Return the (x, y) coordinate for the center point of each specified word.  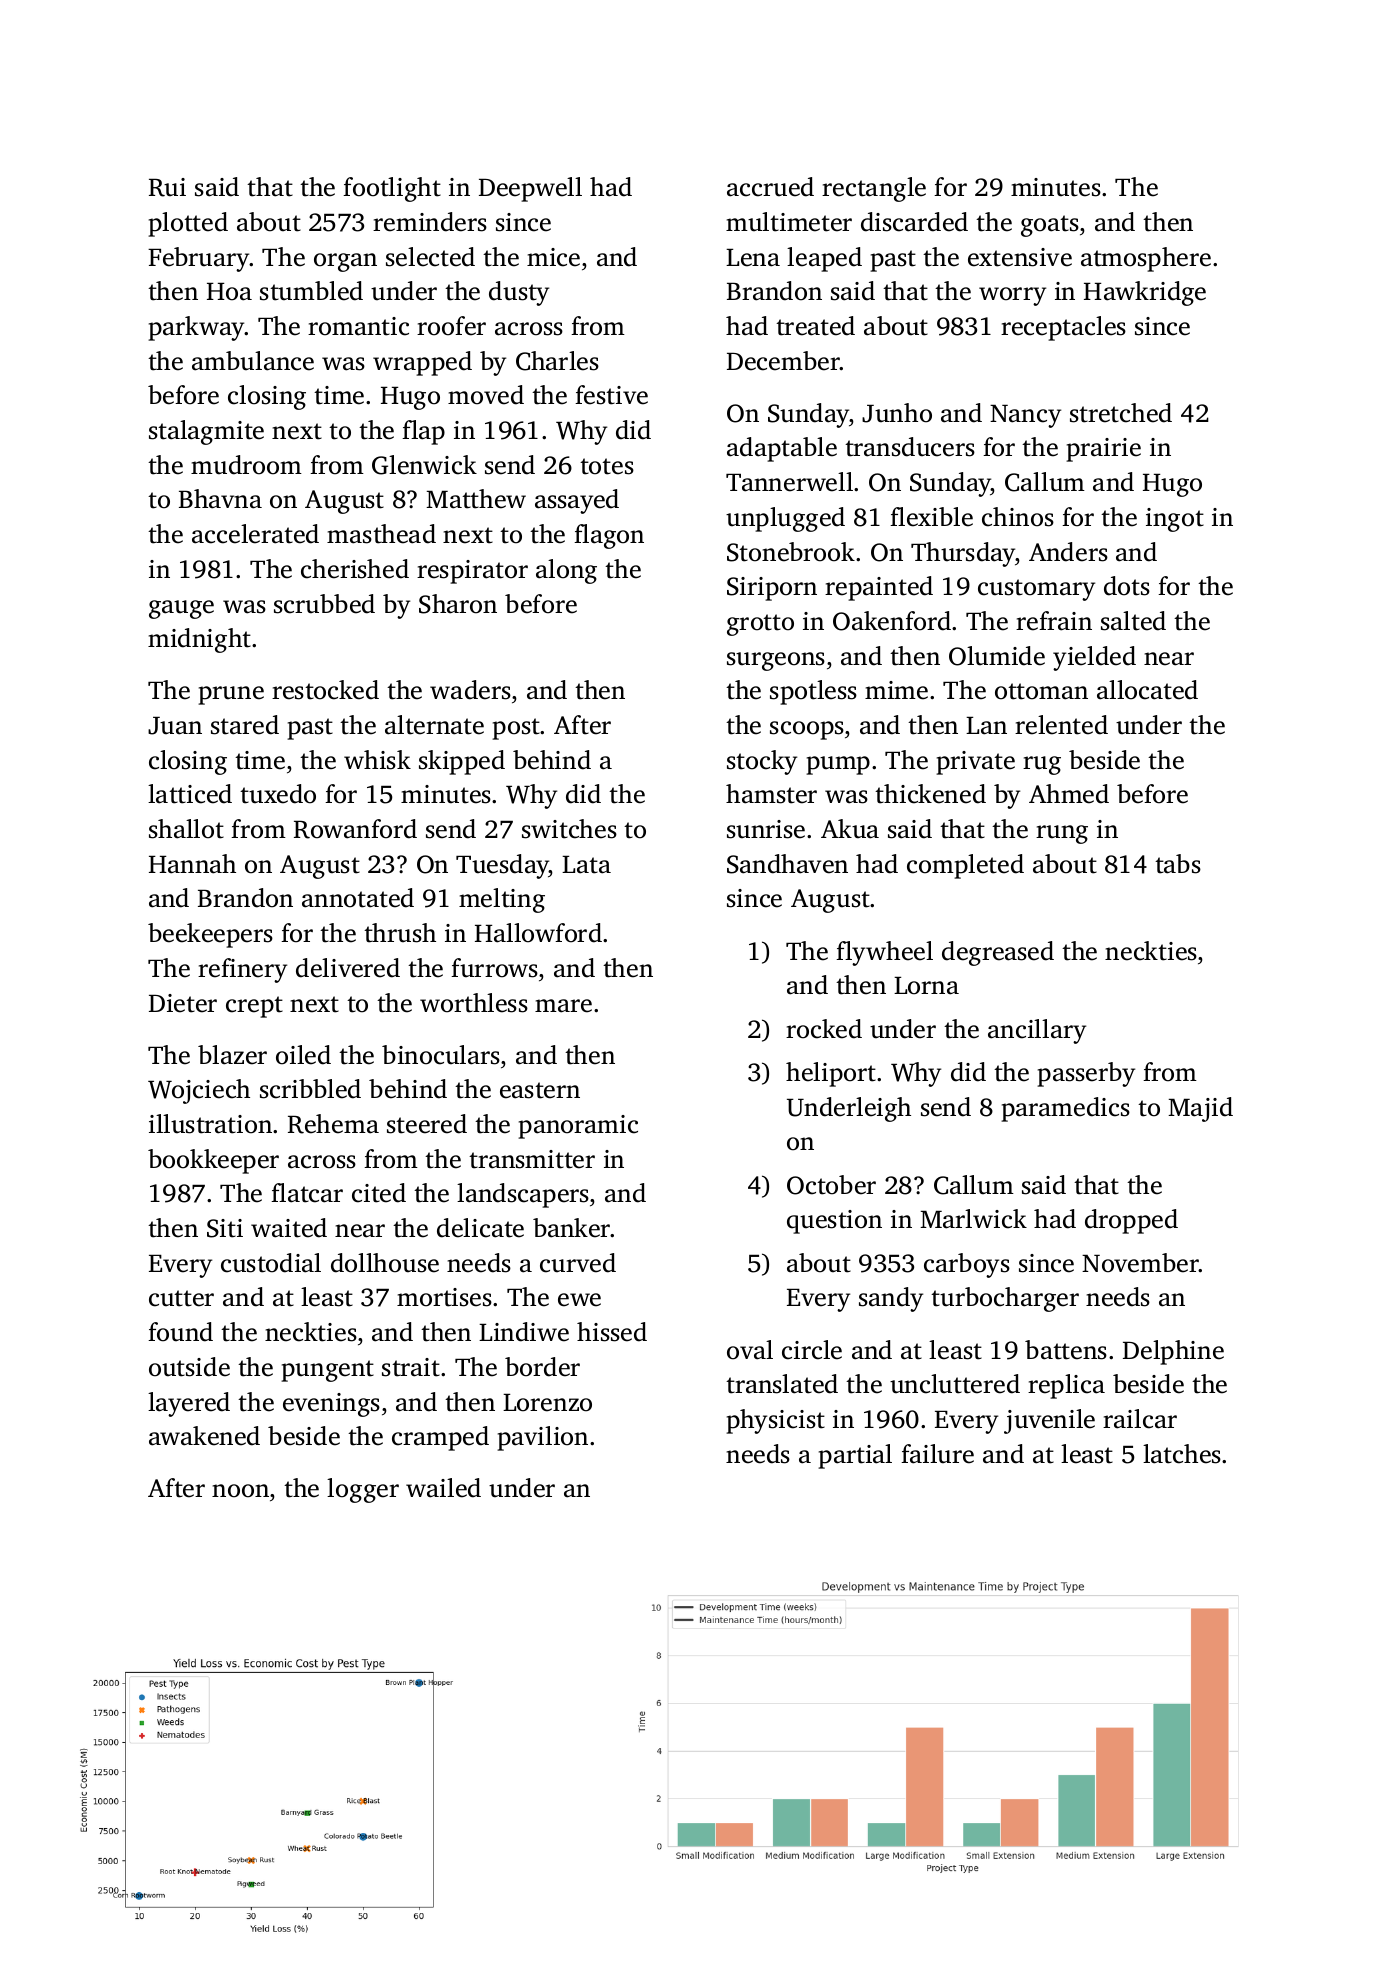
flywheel (884, 953)
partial (855, 1456)
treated (815, 326)
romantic (358, 326)
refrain (1054, 621)
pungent (327, 1371)
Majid (1200, 1109)
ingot (1175, 520)
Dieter (183, 1003)
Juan (175, 726)
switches (569, 829)
